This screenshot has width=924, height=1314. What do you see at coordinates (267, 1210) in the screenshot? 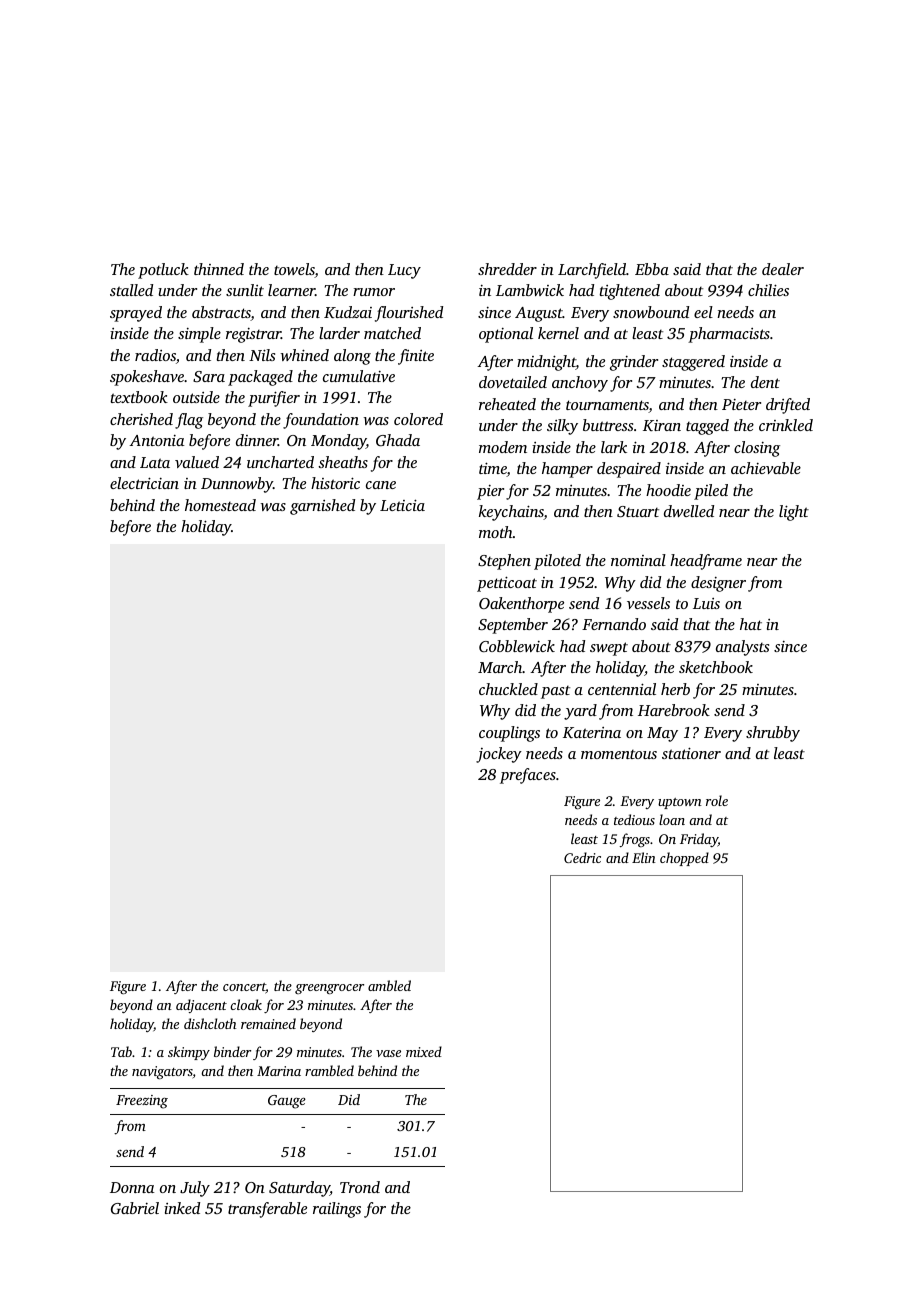
I see `transferable` at bounding box center [267, 1210].
